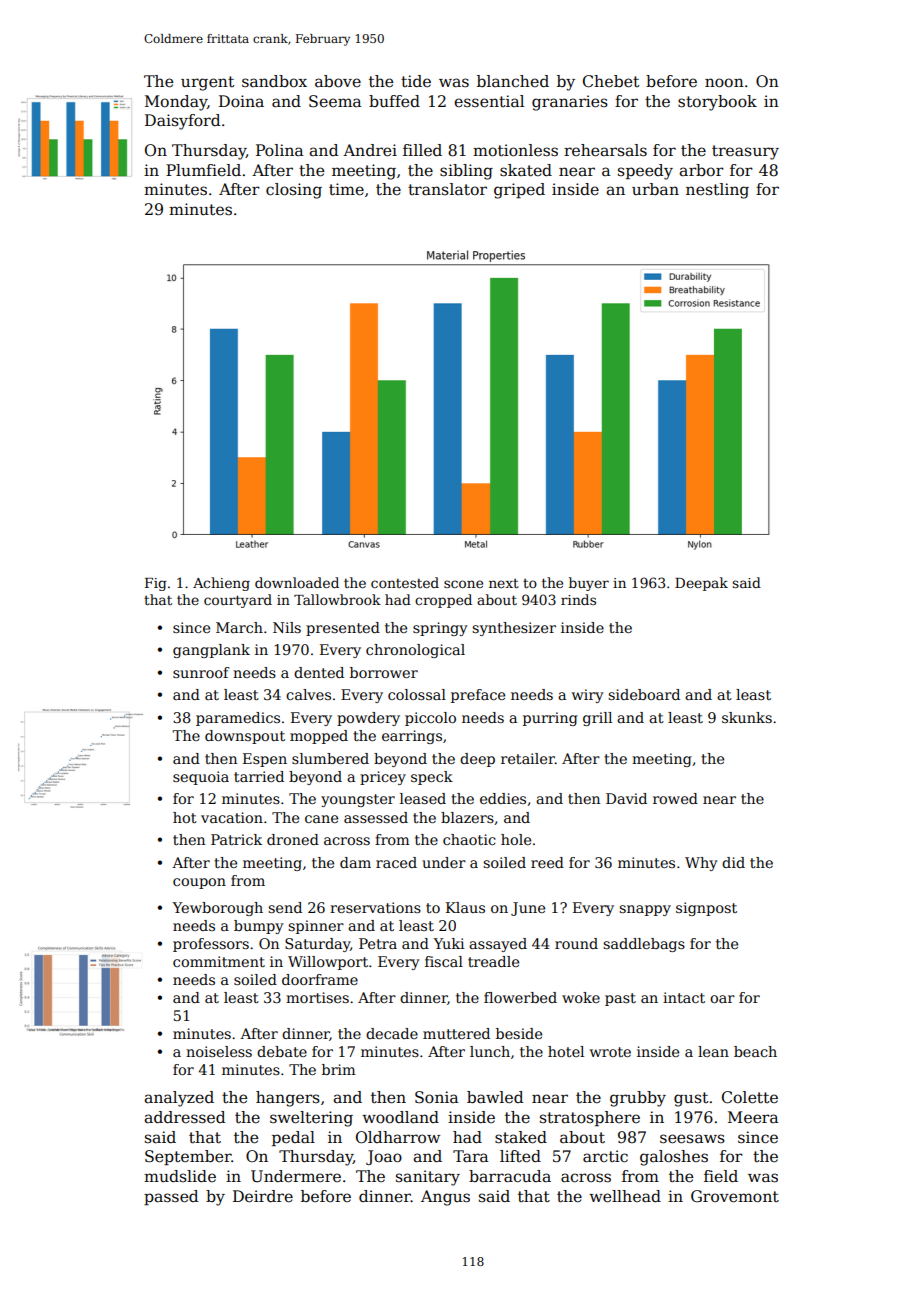 Image resolution: width=923 pixels, height=1312 pixels. I want to click on Achieng, so click(221, 584).
